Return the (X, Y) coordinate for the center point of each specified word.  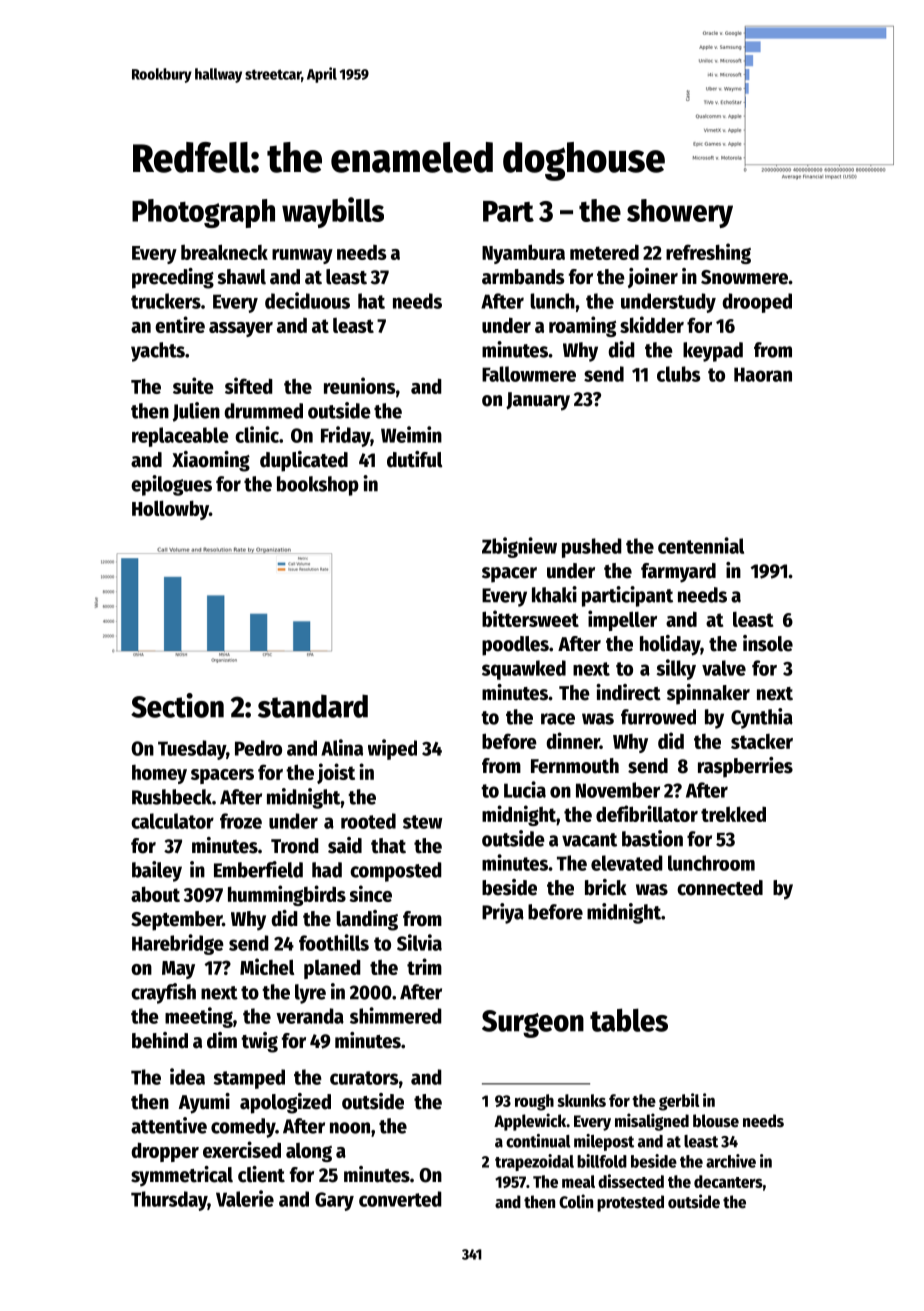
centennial (701, 545)
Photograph (203, 213)
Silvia (419, 942)
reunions (360, 385)
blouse (716, 1121)
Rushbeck (172, 797)
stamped (249, 1079)
